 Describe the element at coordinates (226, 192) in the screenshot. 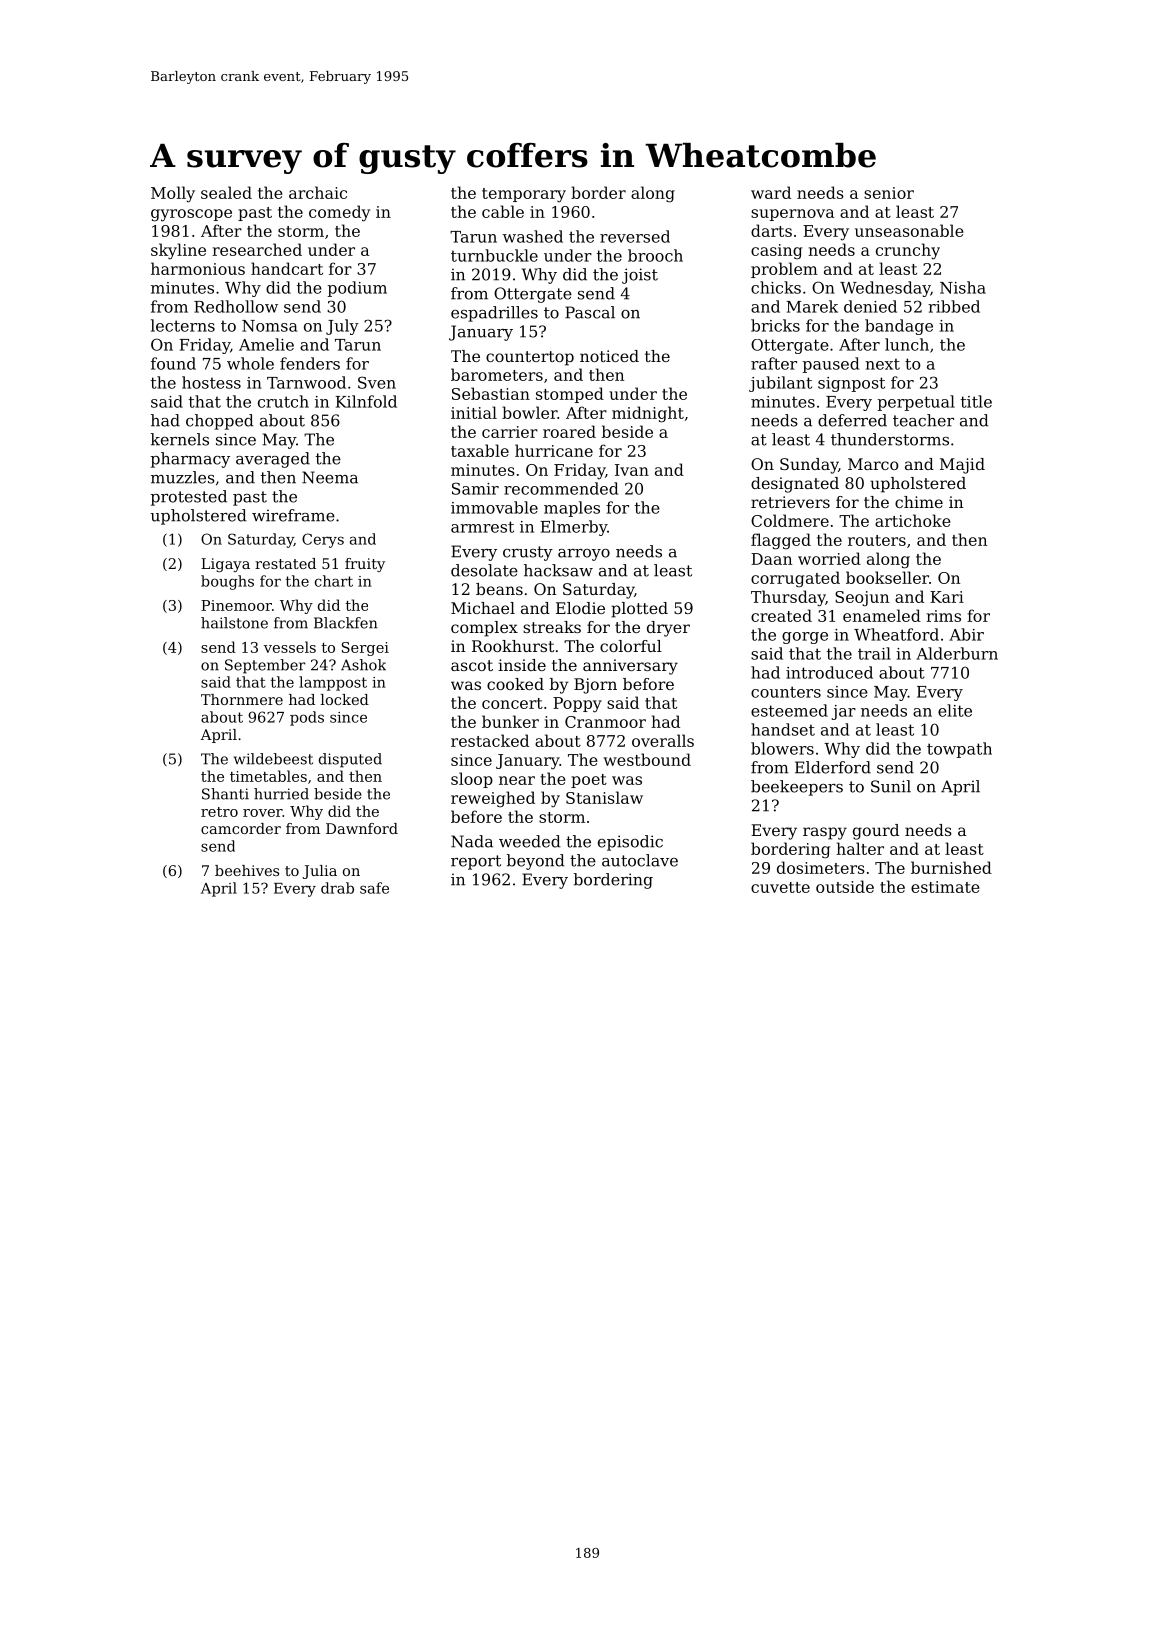

I see `sealed` at that location.
